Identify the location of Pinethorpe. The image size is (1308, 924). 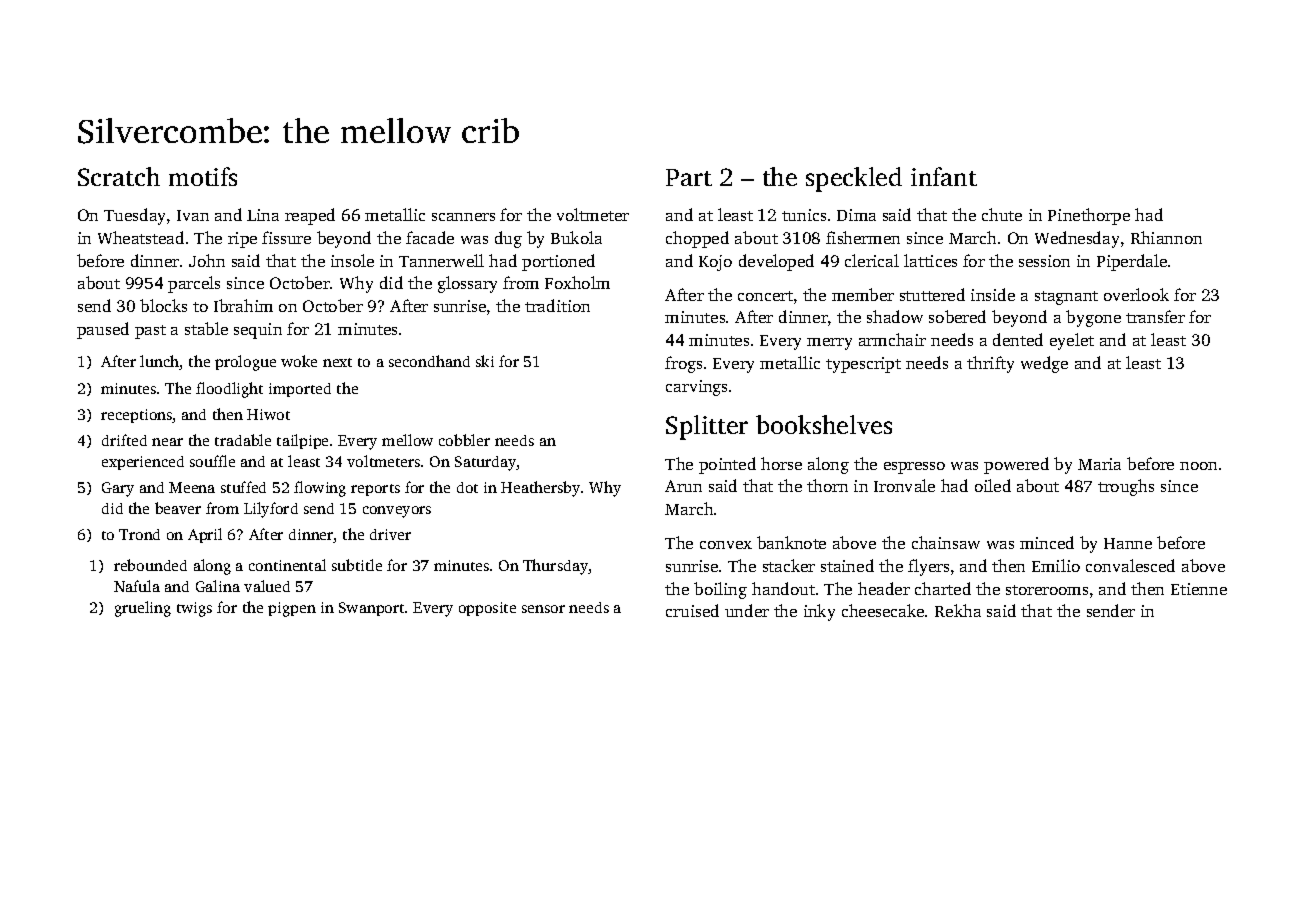
(1089, 216).
